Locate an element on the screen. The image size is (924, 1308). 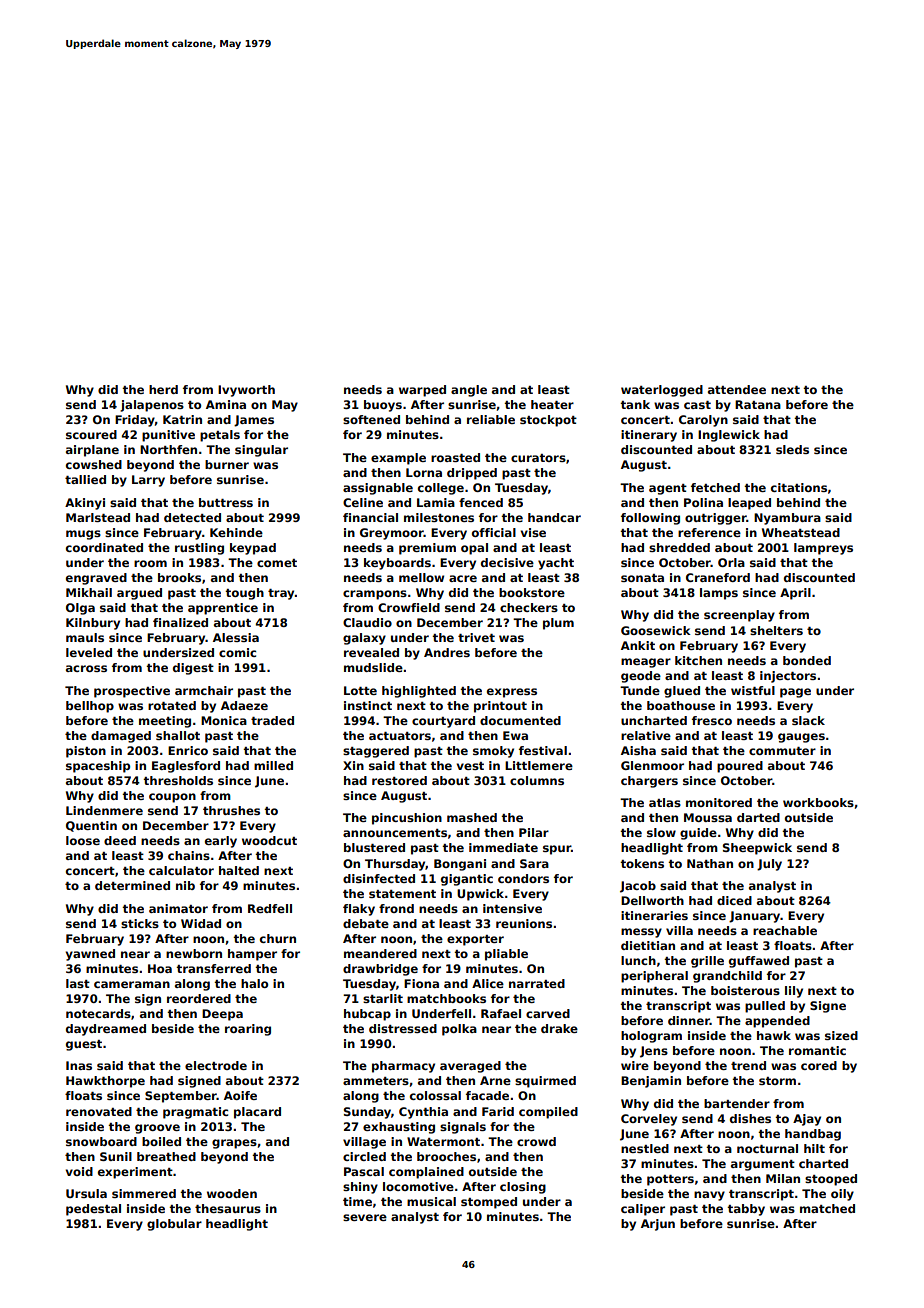
Carolyn is located at coordinates (703, 421).
